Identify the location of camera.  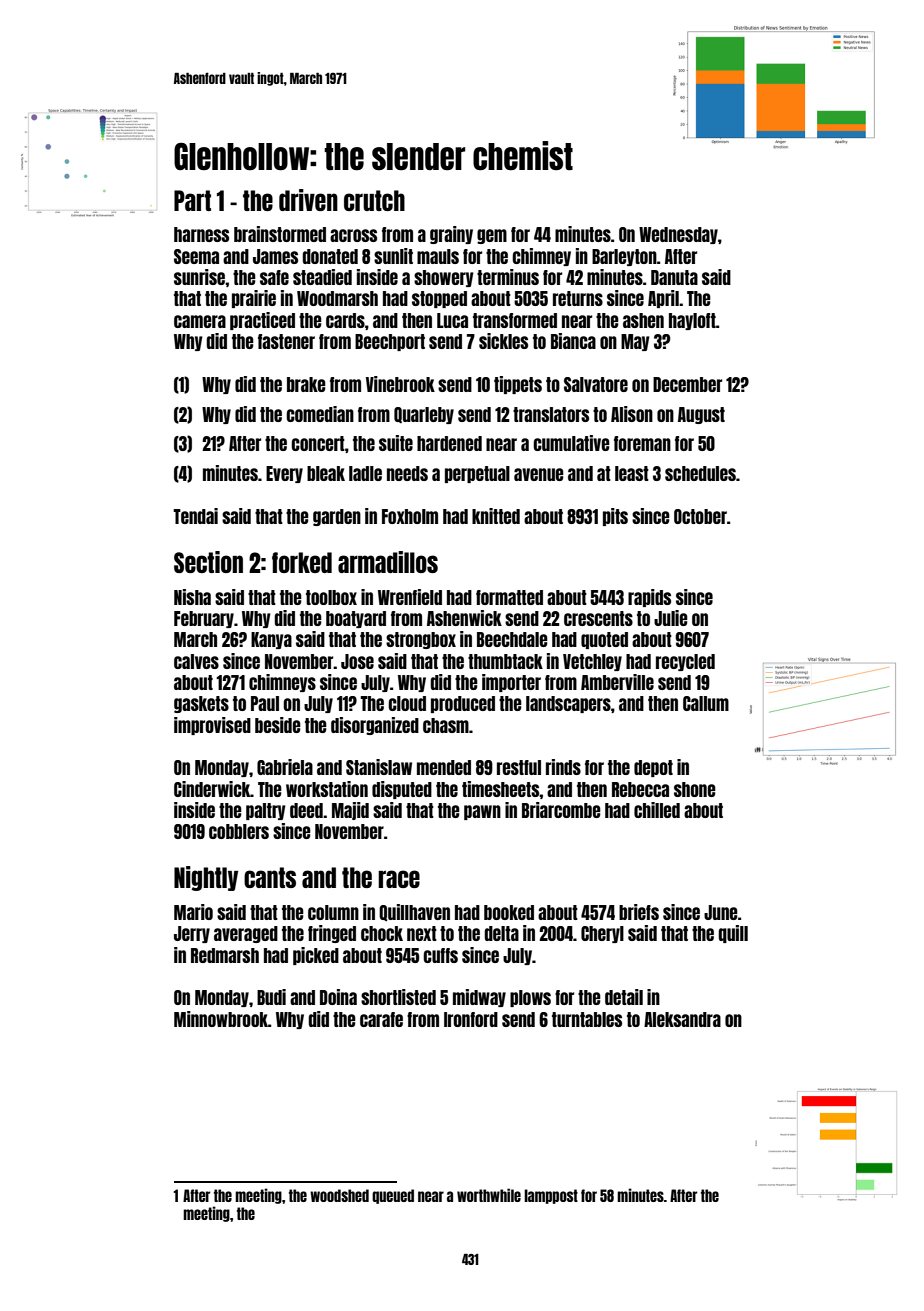
(200, 321).
